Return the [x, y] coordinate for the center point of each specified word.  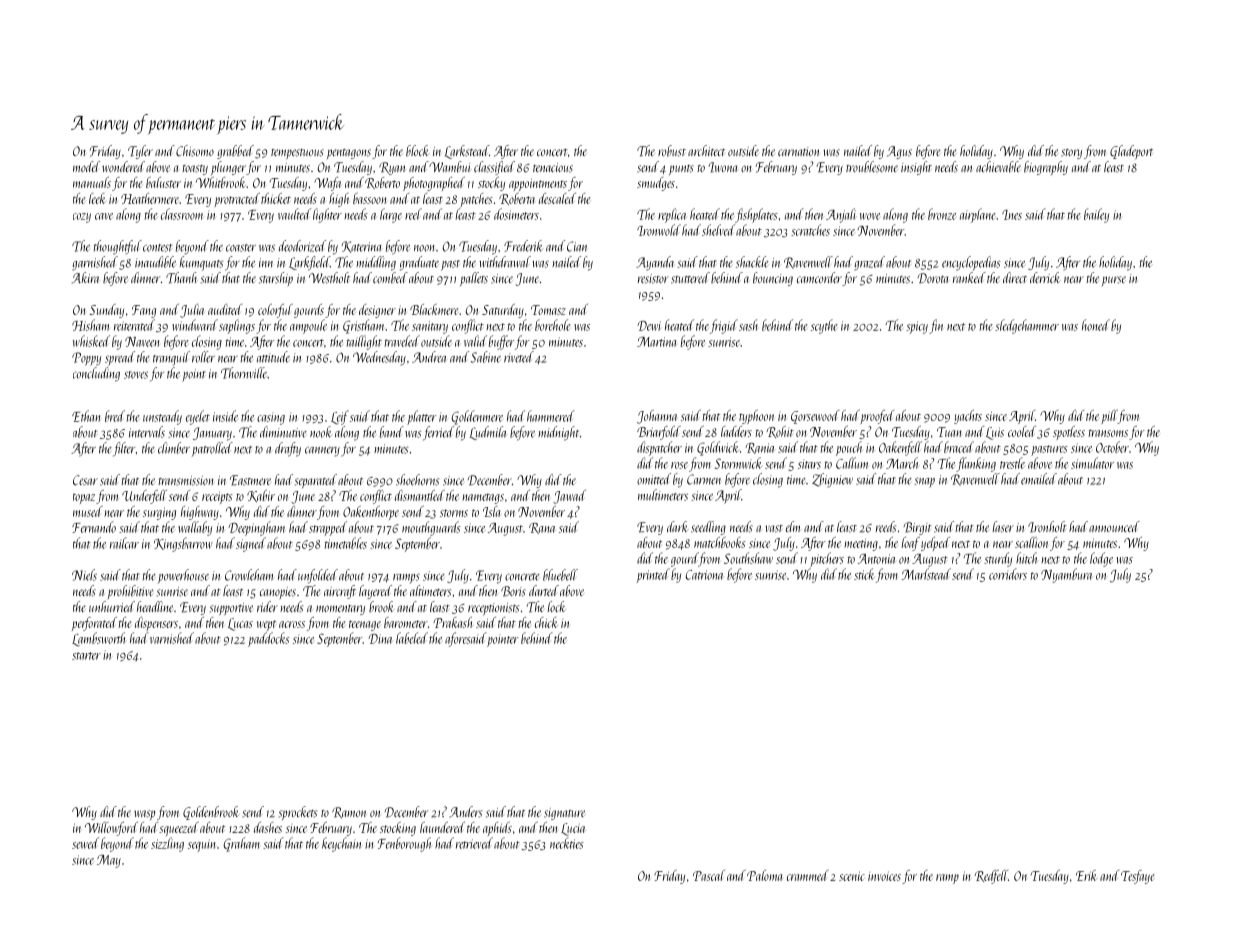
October [1112, 447]
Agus [899, 152]
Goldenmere [477, 417]
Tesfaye [1137, 877]
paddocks [269, 639]
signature [564, 814]
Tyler [140, 152]
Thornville [244, 373]
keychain [341, 844]
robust [672, 151]
